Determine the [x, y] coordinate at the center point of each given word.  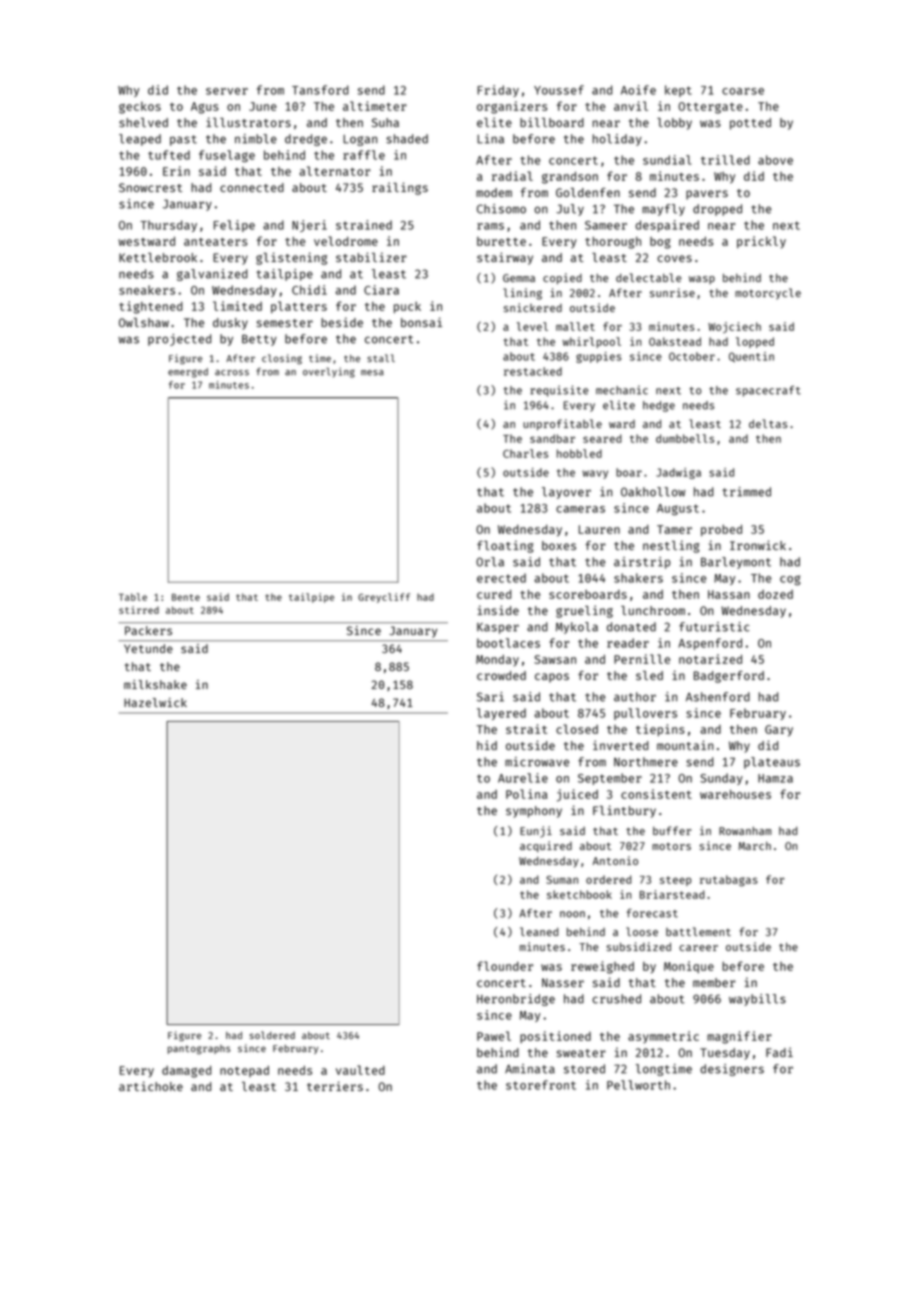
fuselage [227, 156]
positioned [555, 1037]
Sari [490, 697]
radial [512, 176]
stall [381, 358]
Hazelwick [155, 702]
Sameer [606, 225]
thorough [613, 243]
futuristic [714, 627]
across [232, 373]
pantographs [199, 1049]
